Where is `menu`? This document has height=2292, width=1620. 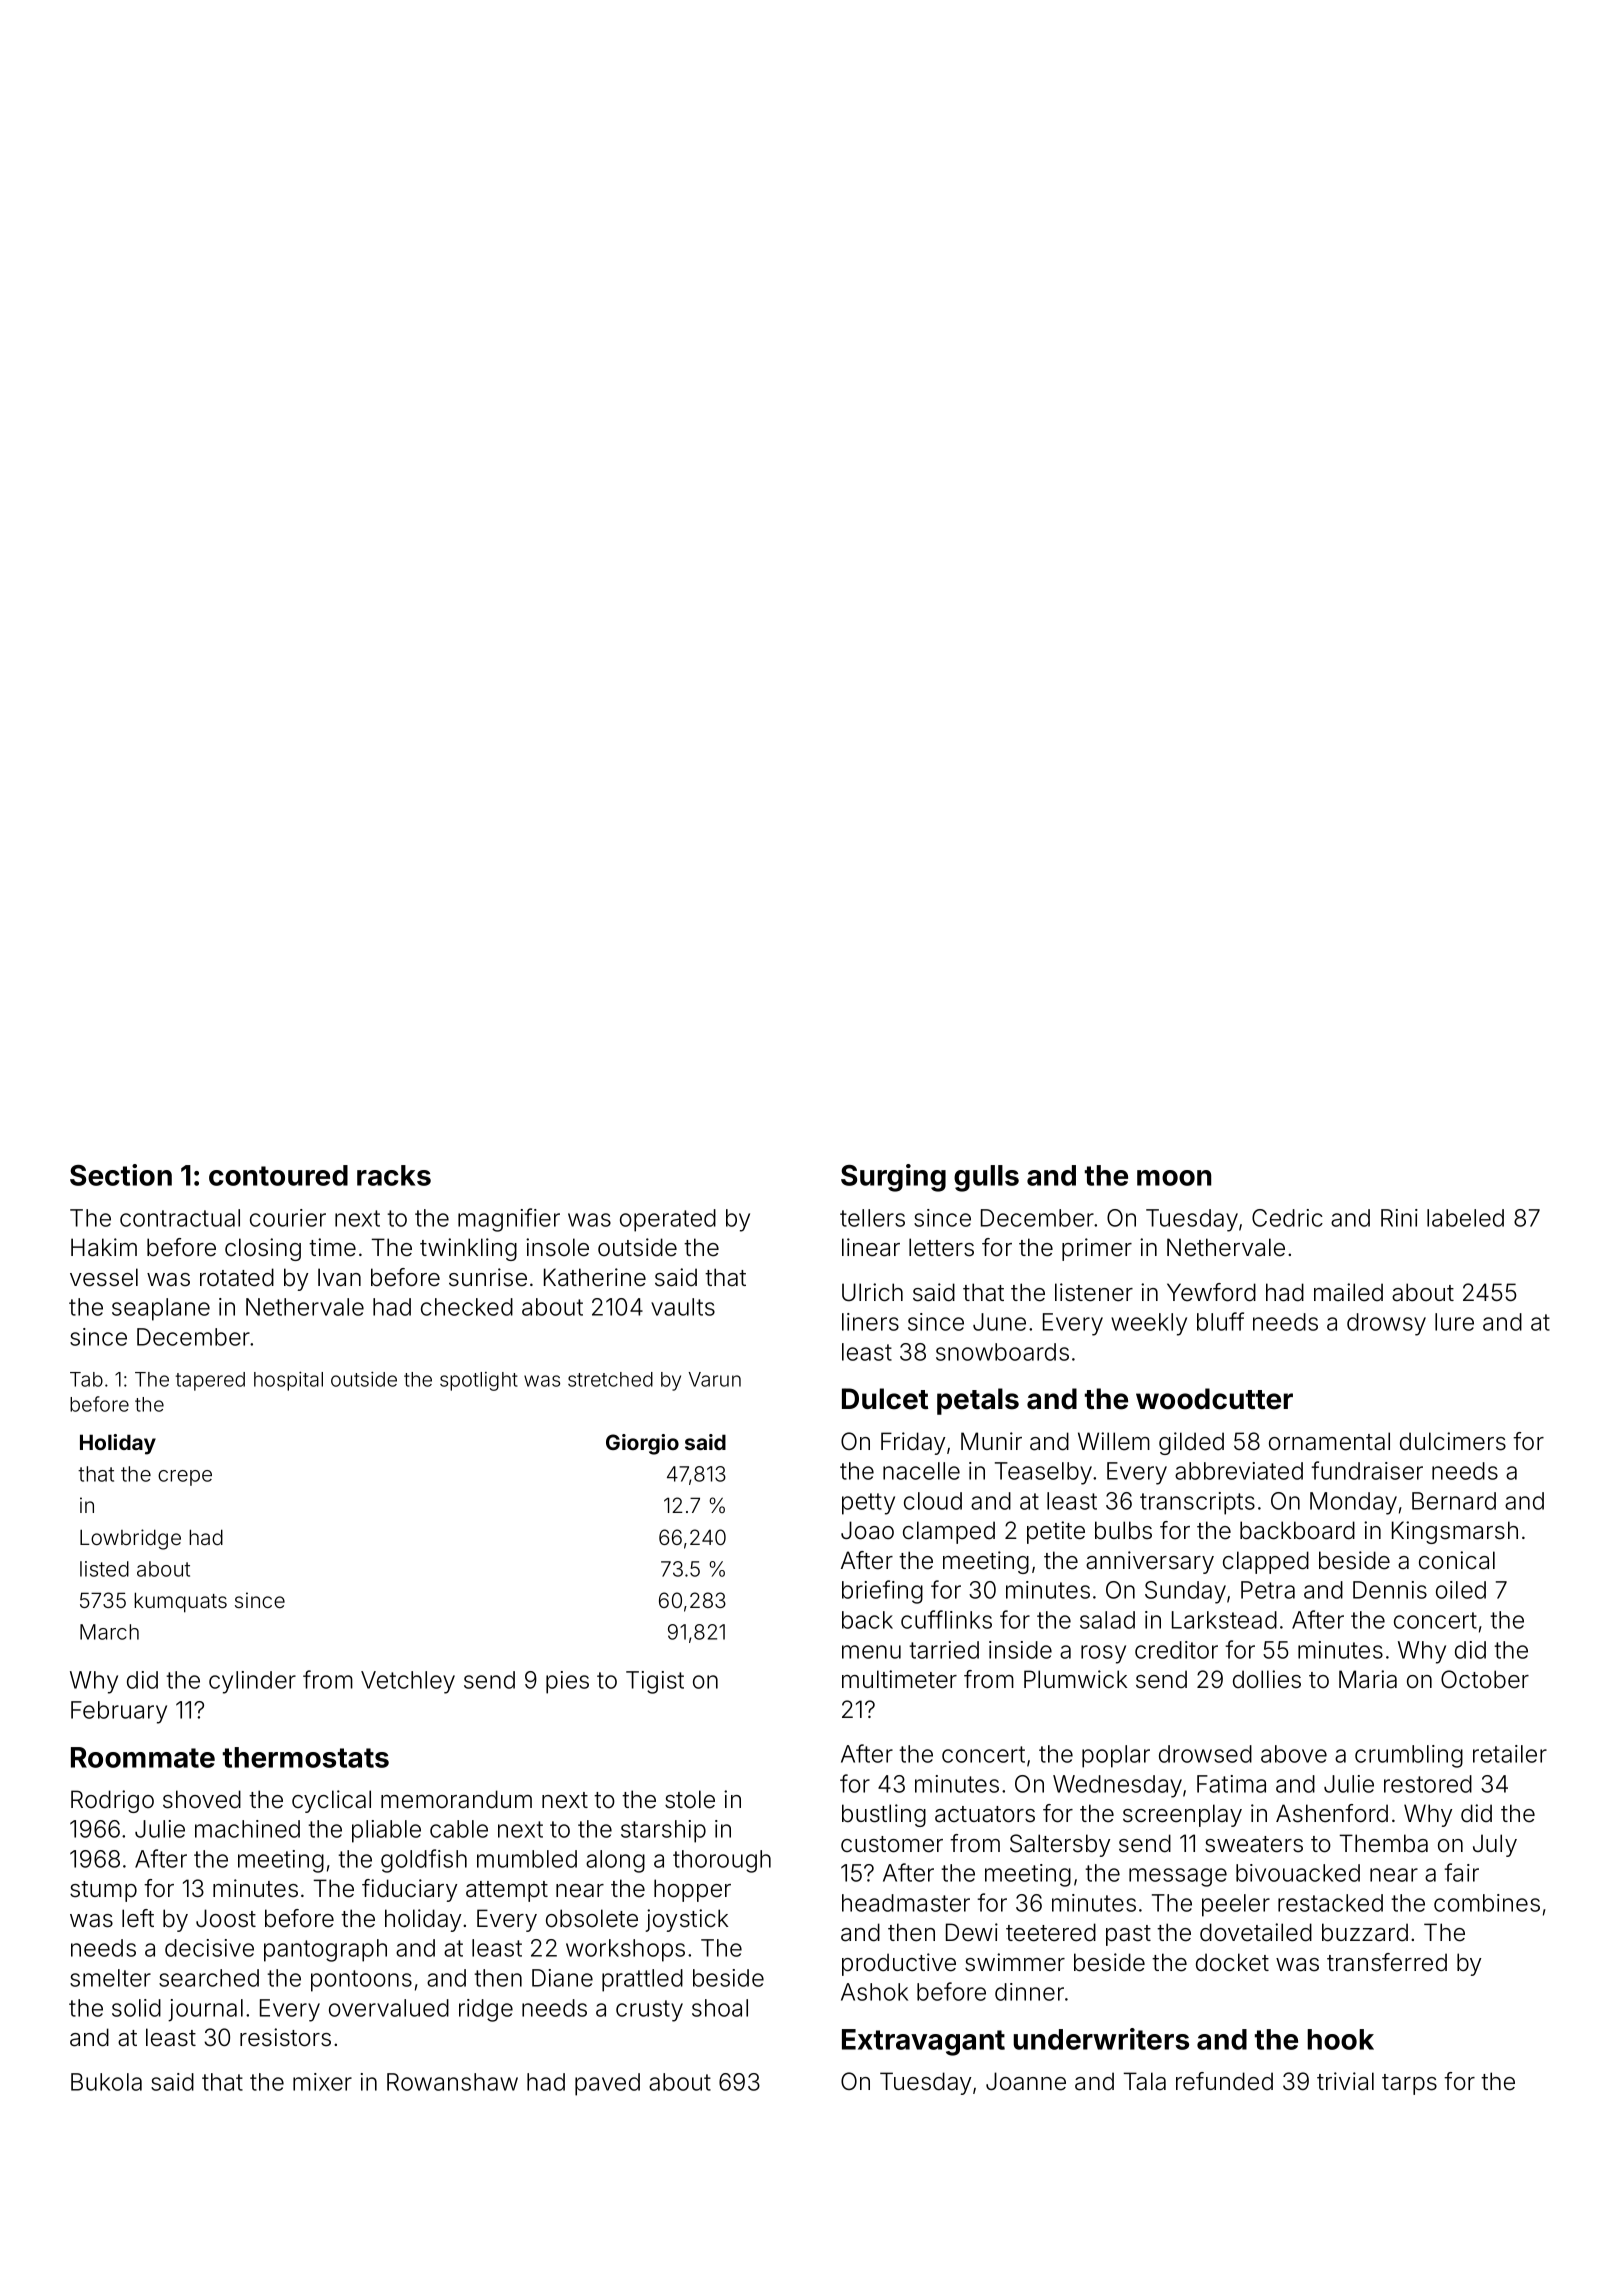 menu is located at coordinates (871, 1652).
